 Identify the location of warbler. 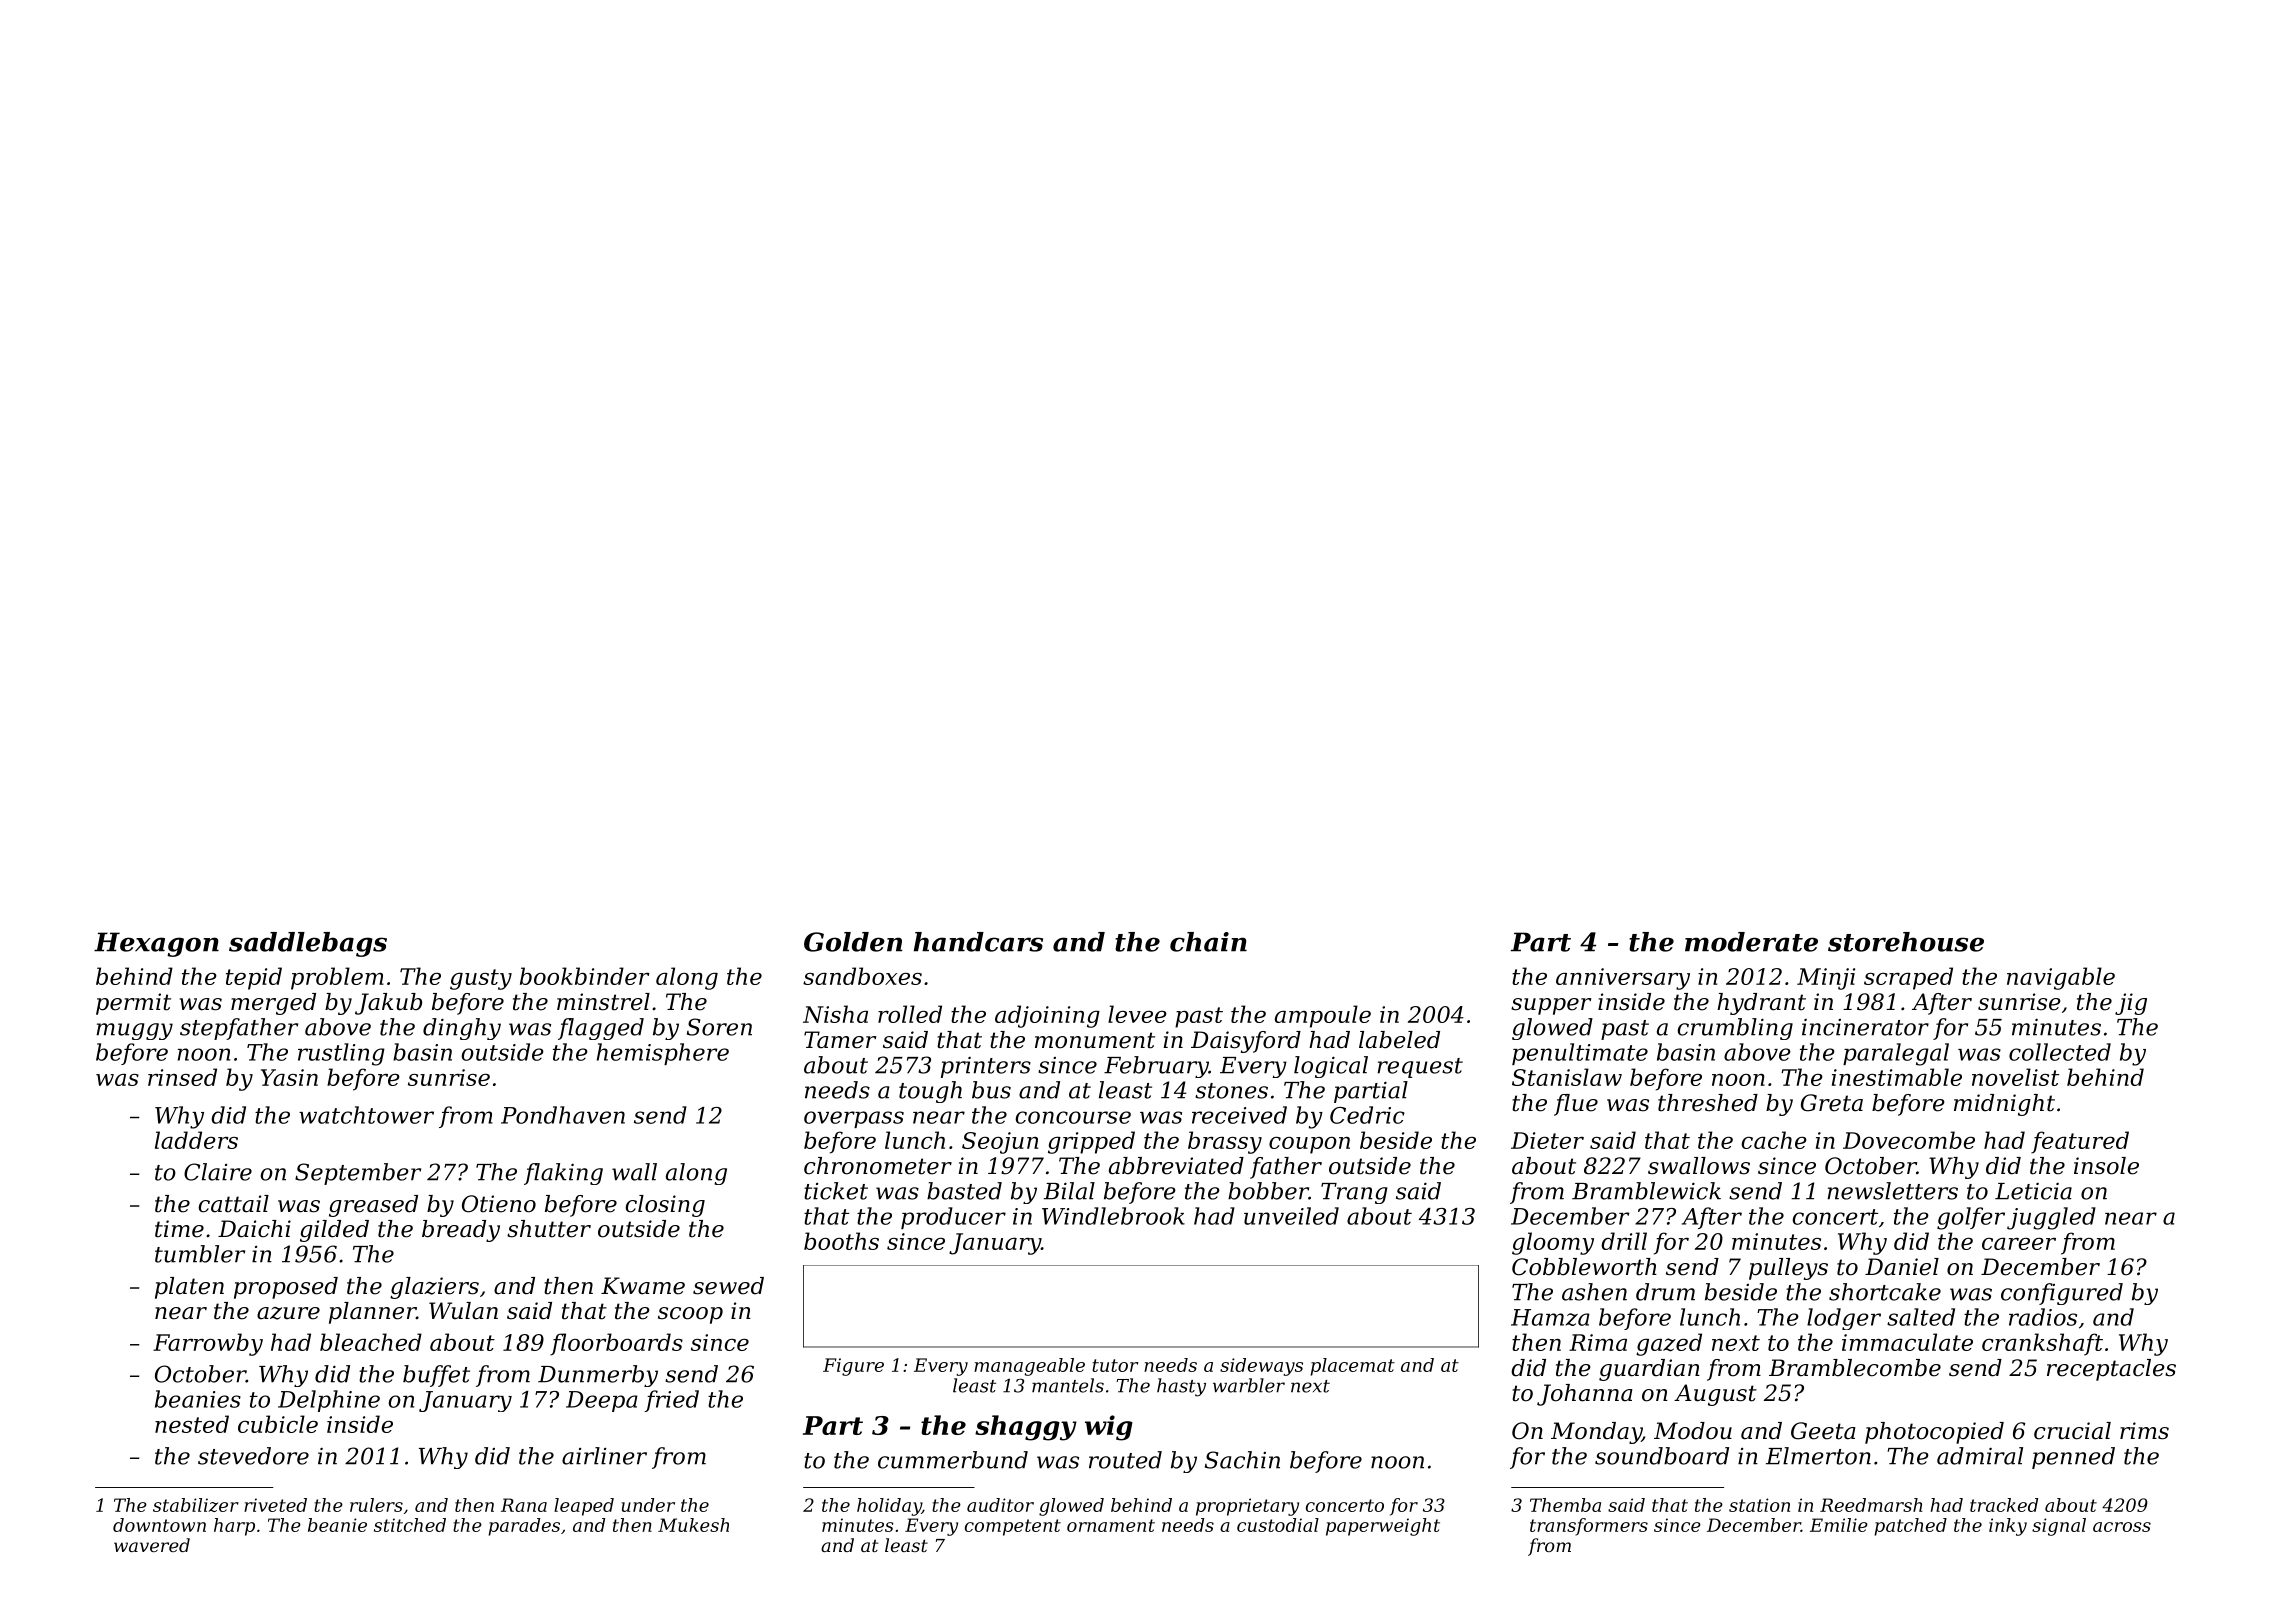
(1249, 1385).
